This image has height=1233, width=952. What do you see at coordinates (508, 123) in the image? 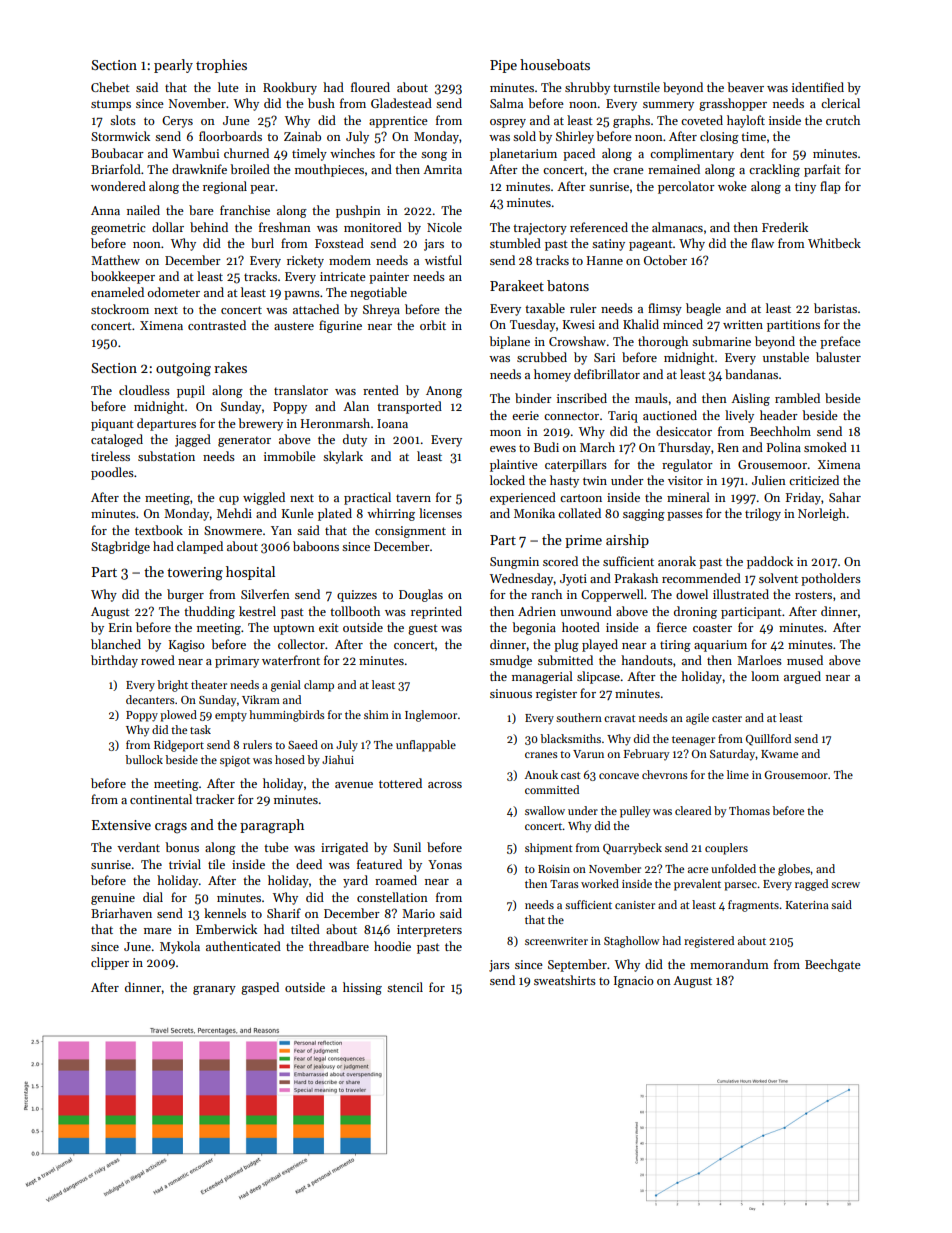
I see `osprey` at bounding box center [508, 123].
